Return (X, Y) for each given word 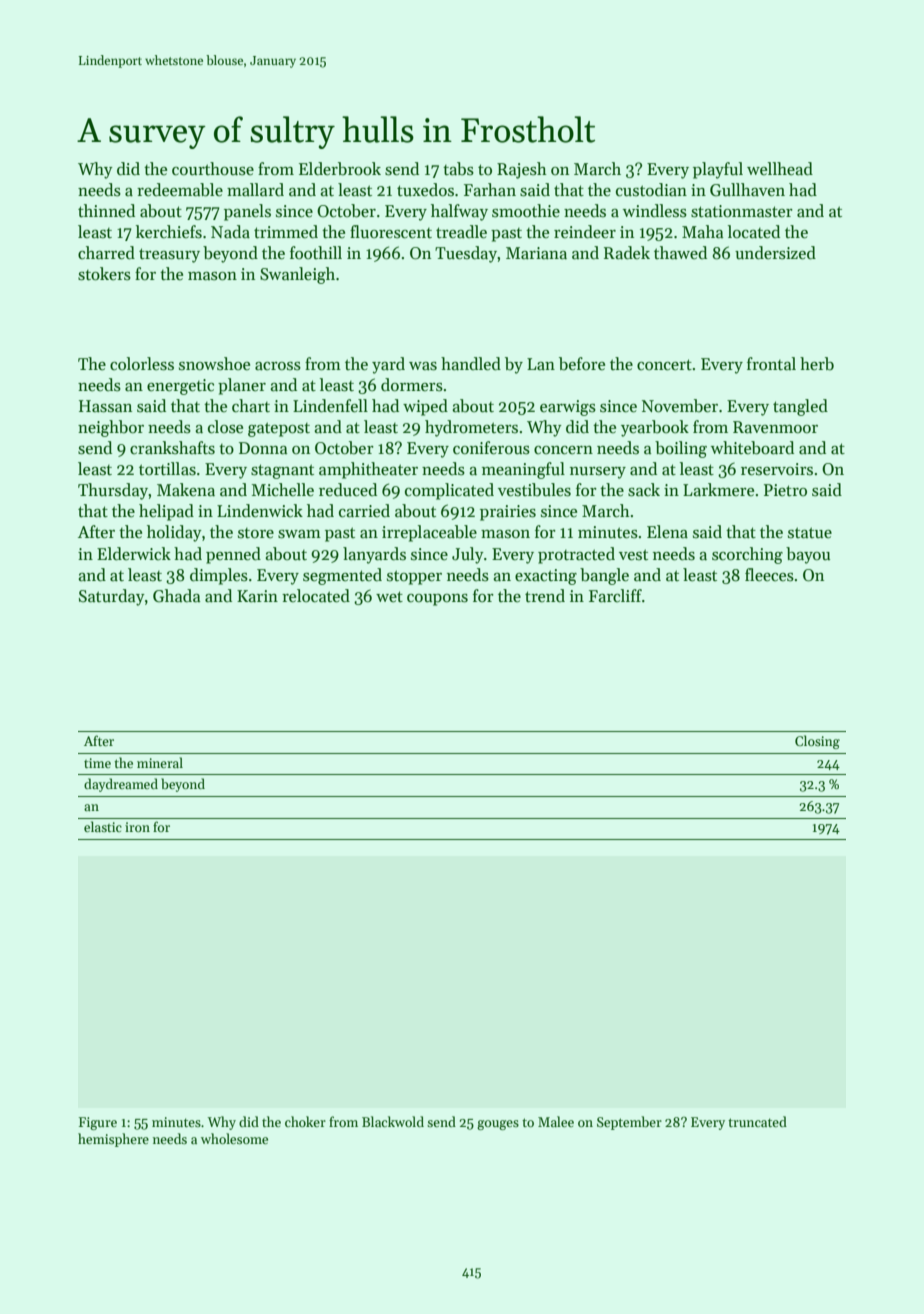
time (97, 763)
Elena (667, 532)
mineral (160, 762)
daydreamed (121, 785)
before (582, 364)
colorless (142, 364)
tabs (458, 169)
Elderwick (134, 554)
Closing (817, 742)
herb (817, 364)
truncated (757, 1121)
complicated (449, 491)
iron (137, 827)
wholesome (234, 1138)
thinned (106, 211)
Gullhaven (747, 190)
